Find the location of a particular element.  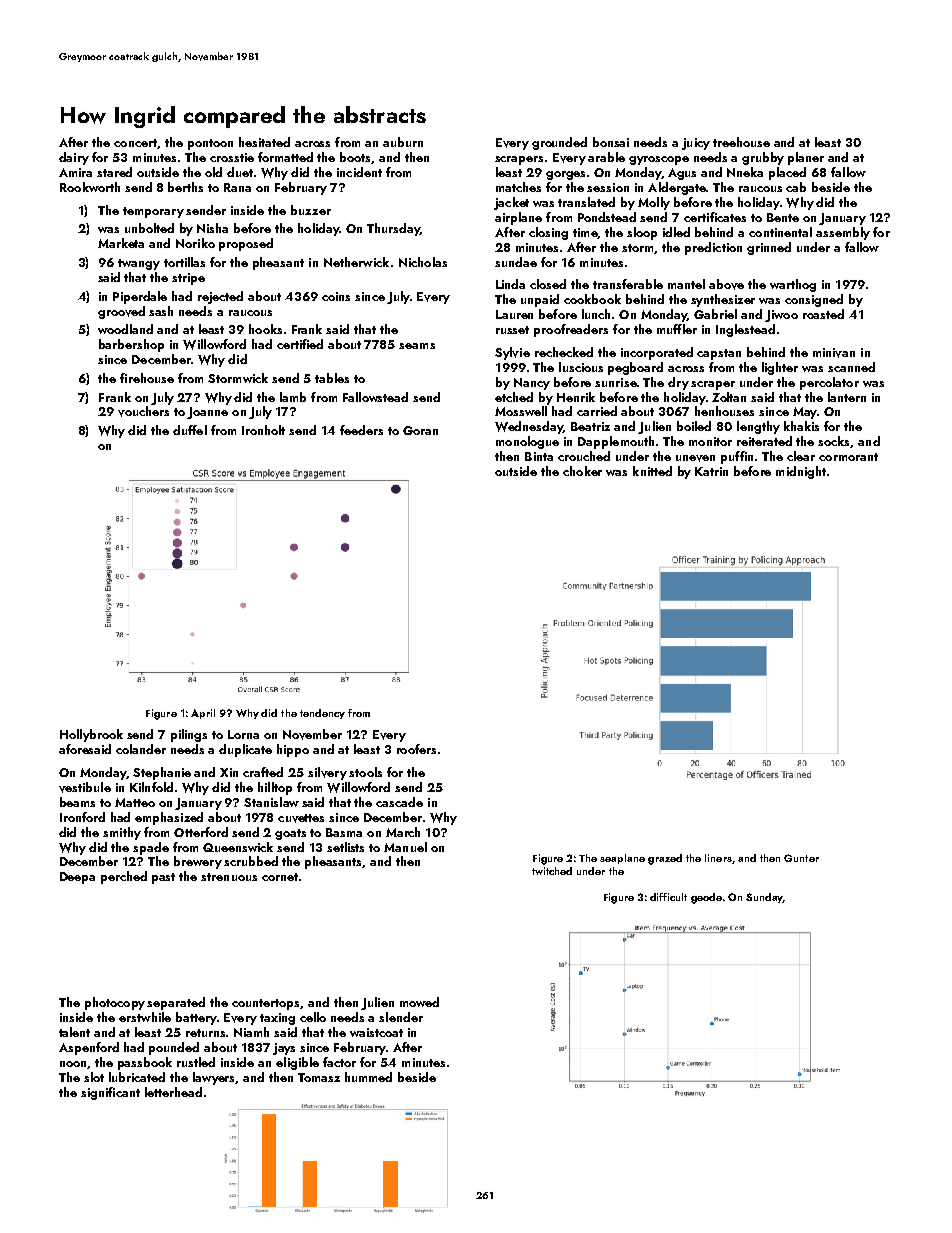

duplicate is located at coordinates (245, 750).
